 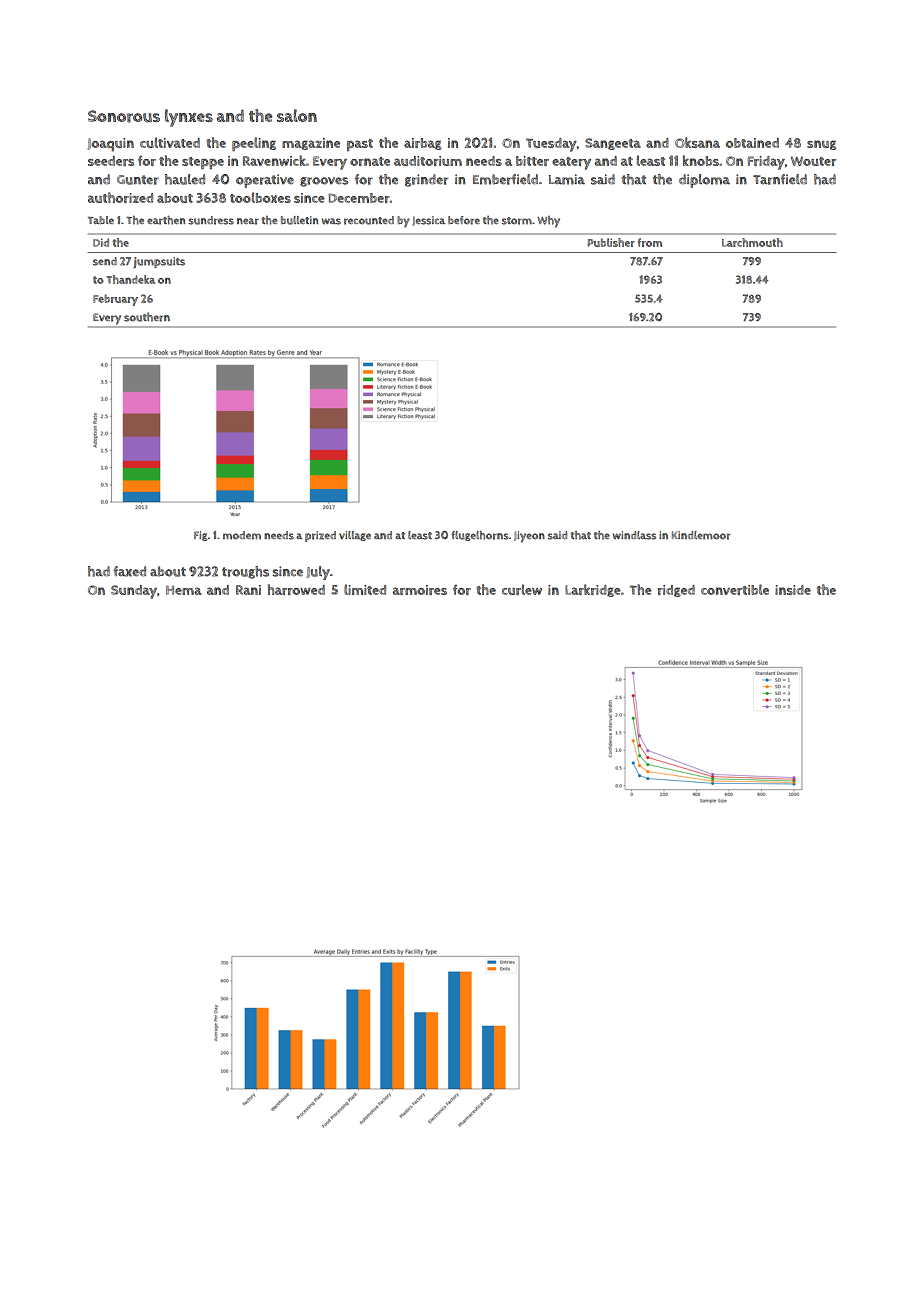 I want to click on windlass, so click(x=634, y=535).
